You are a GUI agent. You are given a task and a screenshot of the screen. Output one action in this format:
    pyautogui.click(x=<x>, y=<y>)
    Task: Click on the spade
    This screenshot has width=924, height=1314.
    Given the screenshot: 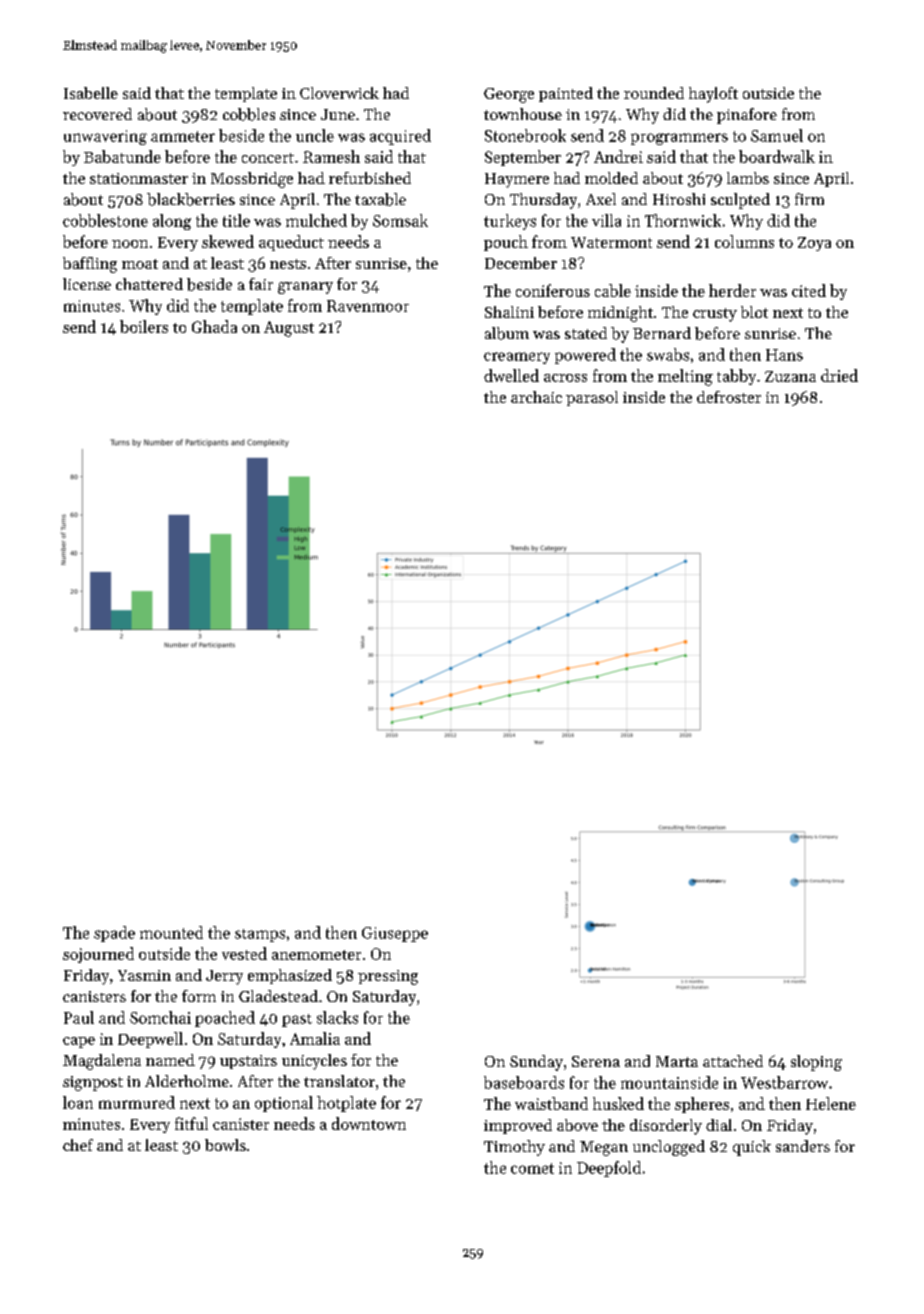 What is the action you would take?
    pyautogui.click(x=114, y=934)
